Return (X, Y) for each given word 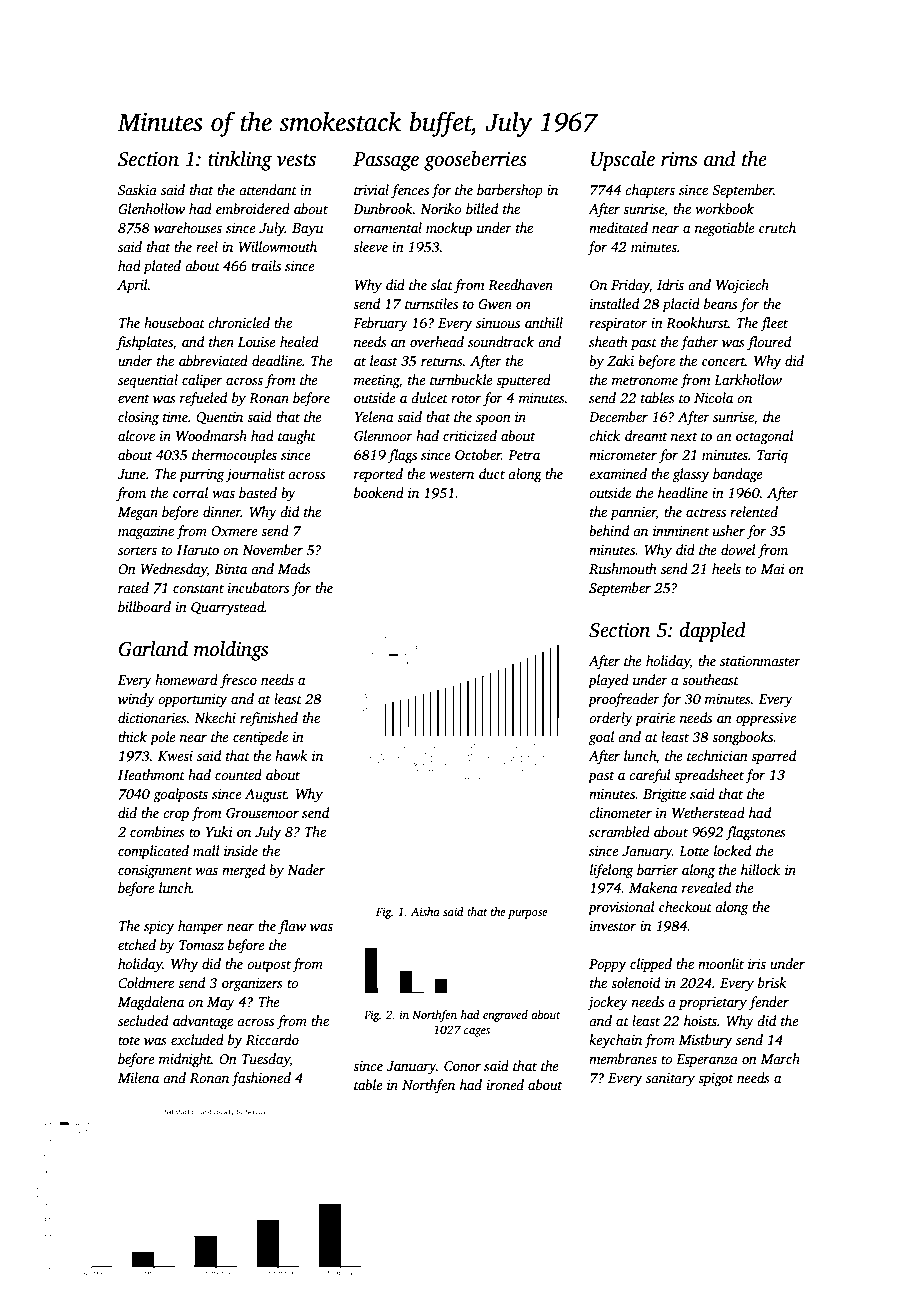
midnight (185, 1060)
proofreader (624, 700)
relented (754, 511)
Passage (386, 161)
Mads (294, 568)
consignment (155, 871)
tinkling (240, 161)
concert (723, 361)
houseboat (174, 322)
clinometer (620, 812)
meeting (376, 381)
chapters (650, 191)
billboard (144, 606)
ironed (505, 1084)
